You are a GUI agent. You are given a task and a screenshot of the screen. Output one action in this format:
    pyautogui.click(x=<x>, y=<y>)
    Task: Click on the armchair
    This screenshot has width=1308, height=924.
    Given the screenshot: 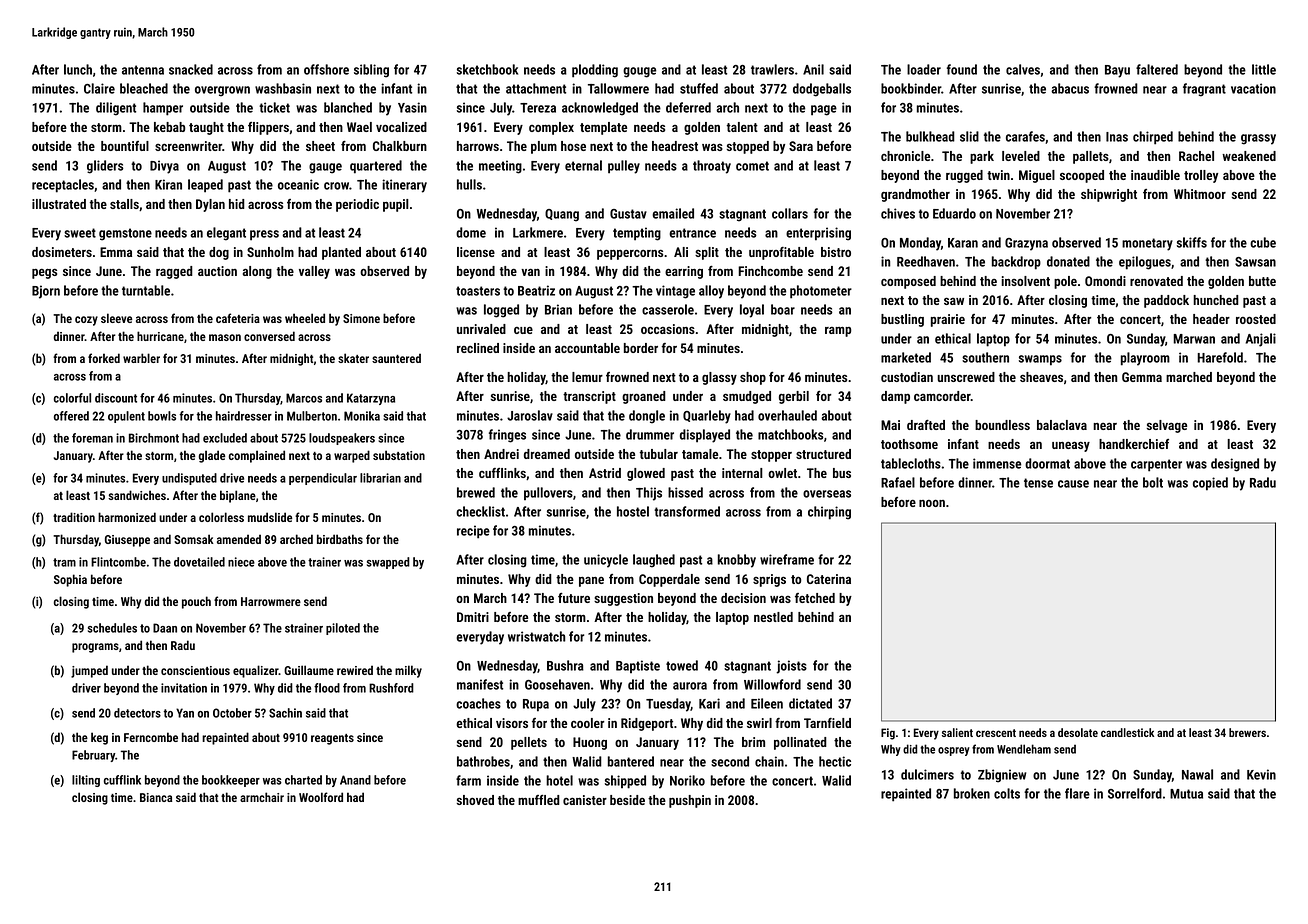 What is the action you would take?
    pyautogui.click(x=262, y=797)
